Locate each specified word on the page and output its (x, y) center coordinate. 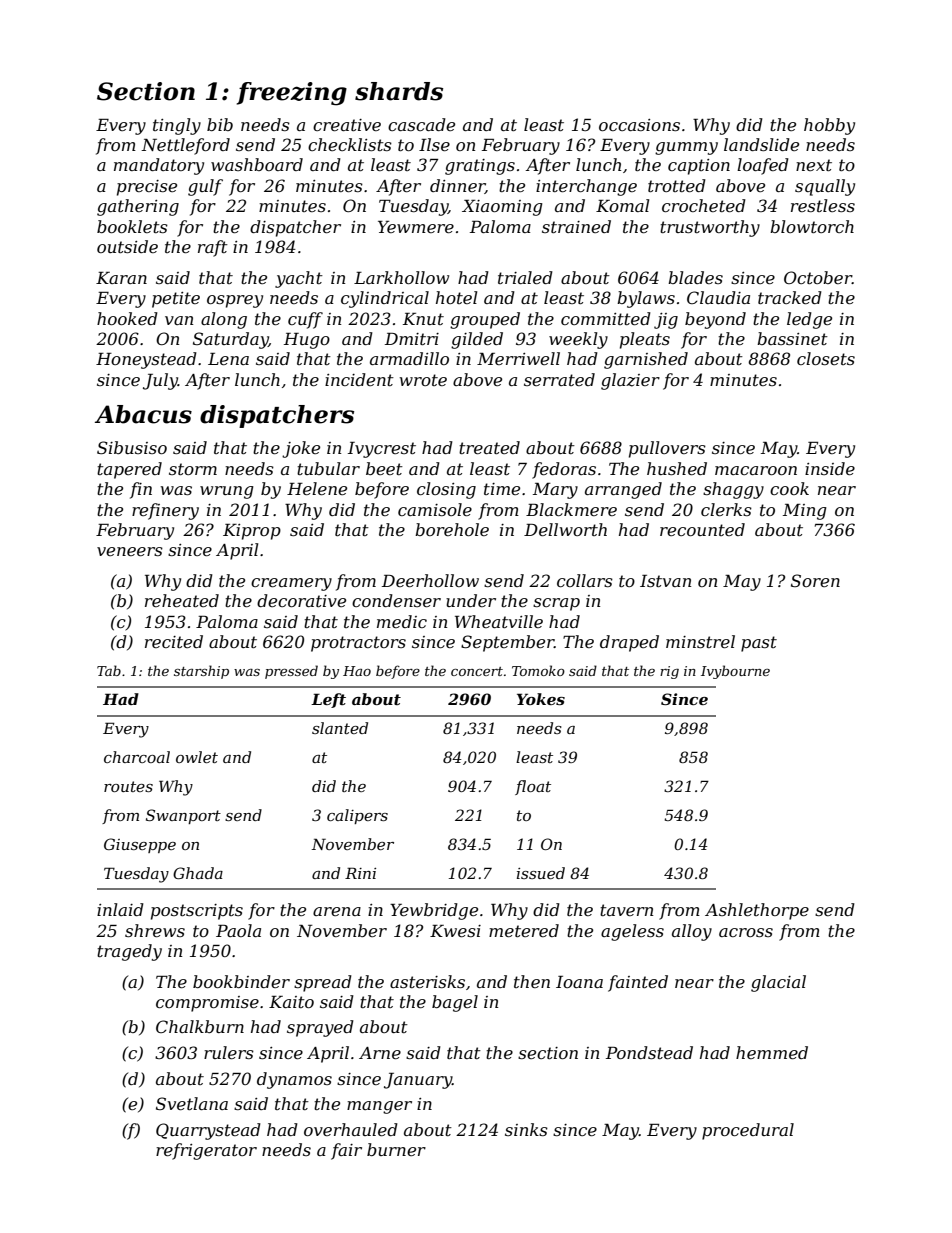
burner (396, 1149)
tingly (177, 126)
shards (399, 91)
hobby (829, 126)
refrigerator (206, 1151)
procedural (748, 1131)
